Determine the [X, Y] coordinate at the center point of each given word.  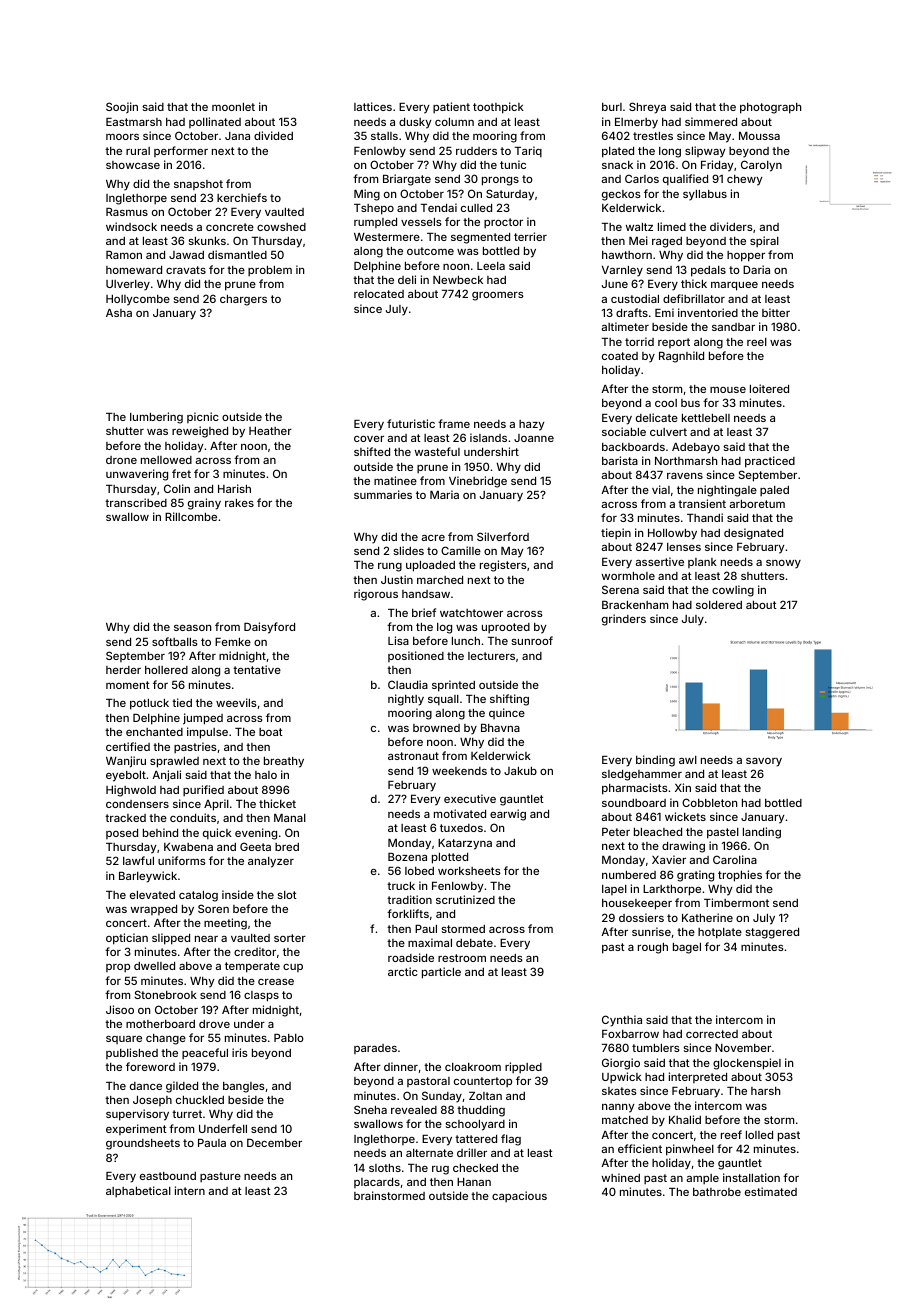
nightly [406, 700]
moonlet [233, 107]
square [124, 1040]
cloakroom [473, 1067]
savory [764, 762]
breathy [284, 762]
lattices [373, 106]
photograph [770, 108]
